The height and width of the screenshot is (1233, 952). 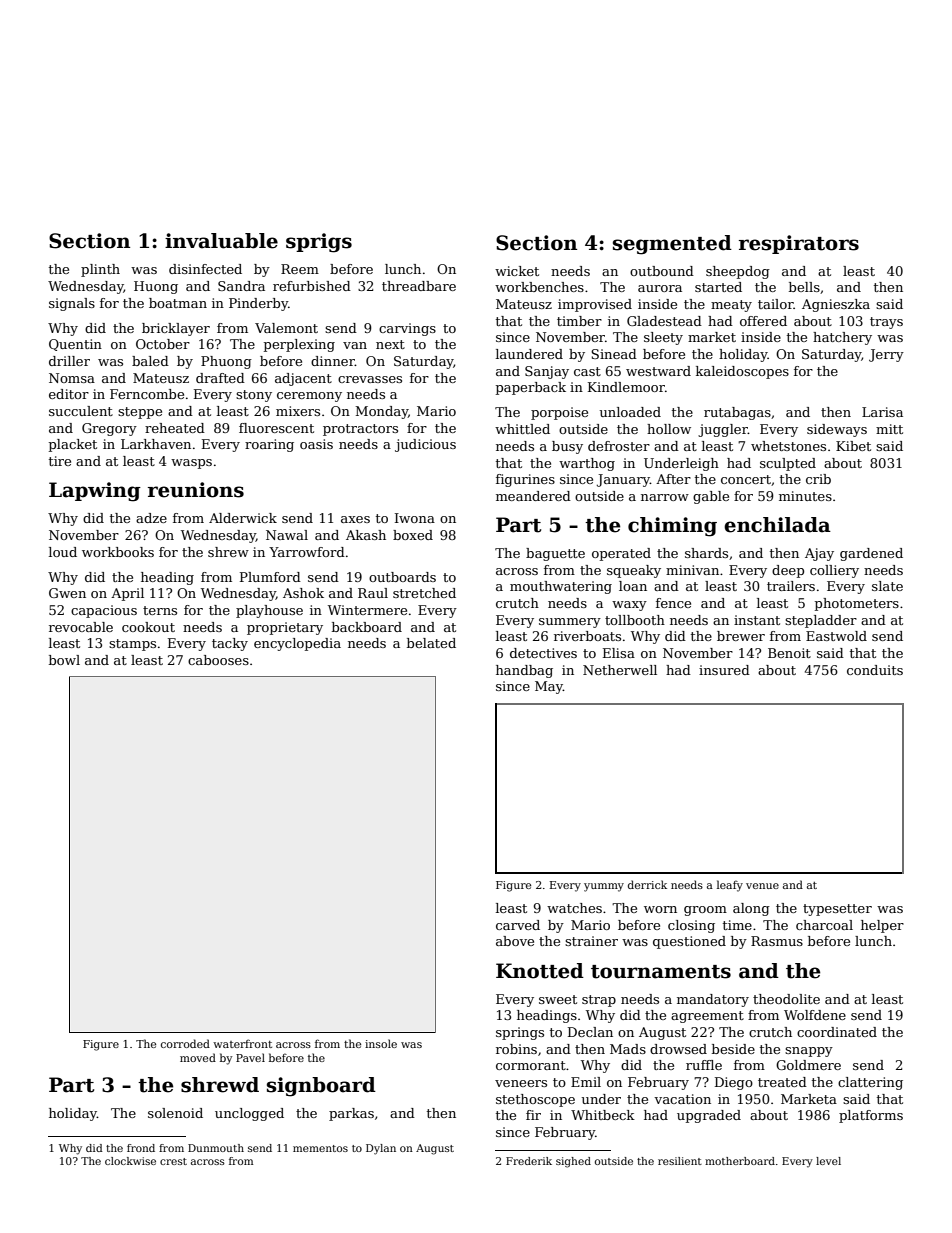 I want to click on slate, so click(x=887, y=586).
